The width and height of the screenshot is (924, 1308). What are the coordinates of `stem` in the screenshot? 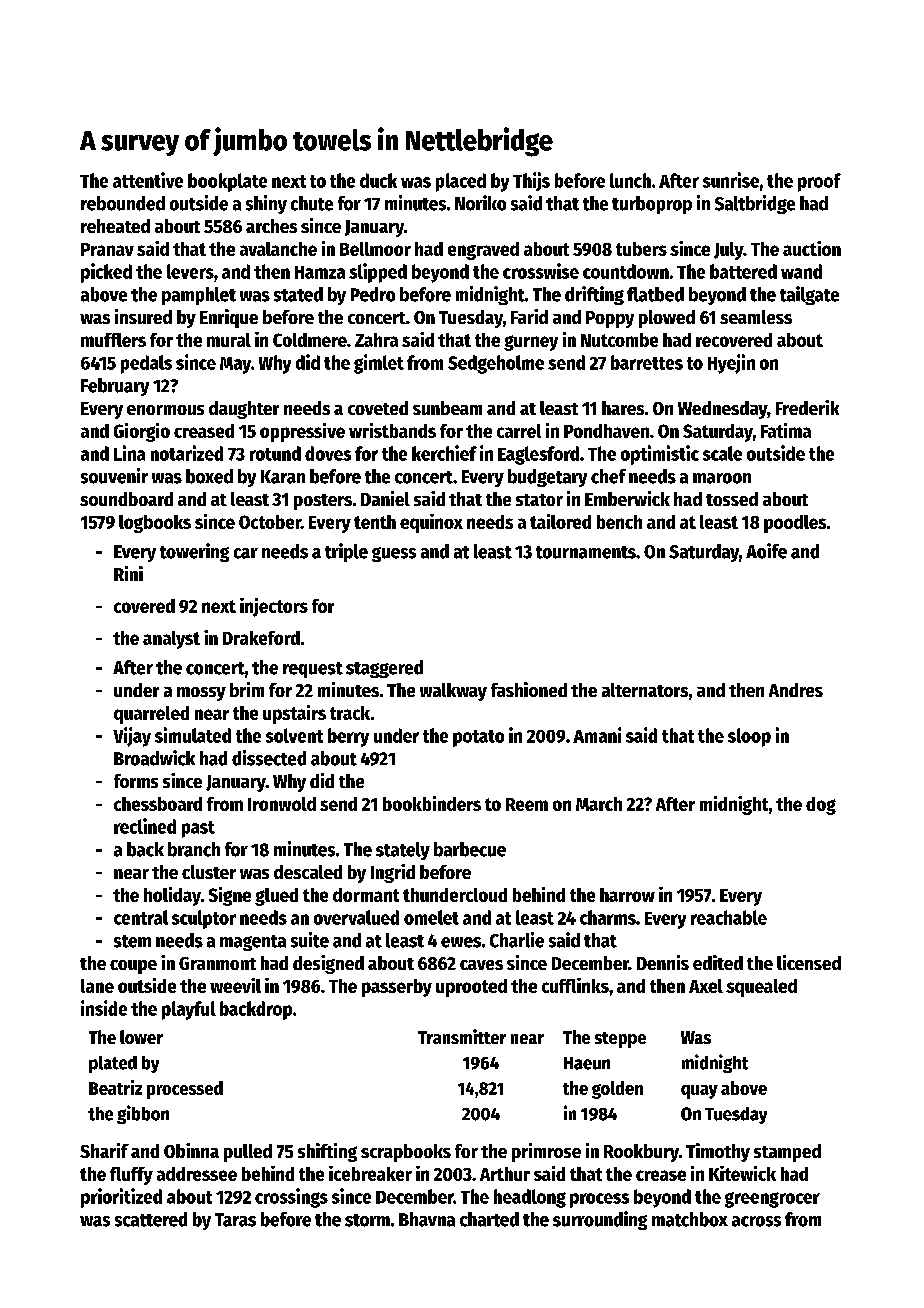 It's located at (132, 941).
